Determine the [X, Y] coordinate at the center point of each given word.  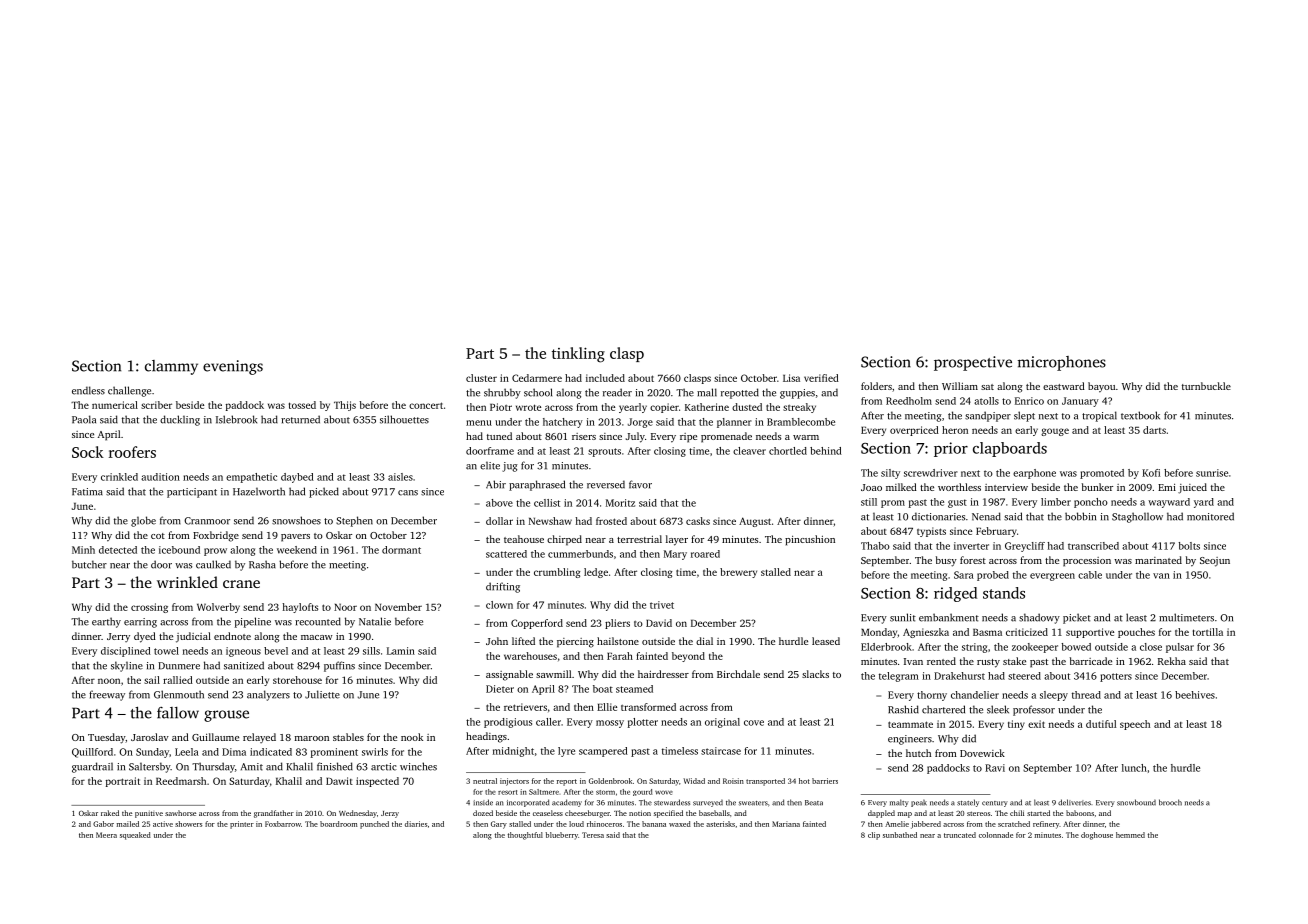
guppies [797, 394]
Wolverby [218, 608]
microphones [1062, 363]
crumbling [557, 573]
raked [110, 813]
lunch [1134, 768]
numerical [115, 405]
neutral [485, 781]
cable [1090, 575]
